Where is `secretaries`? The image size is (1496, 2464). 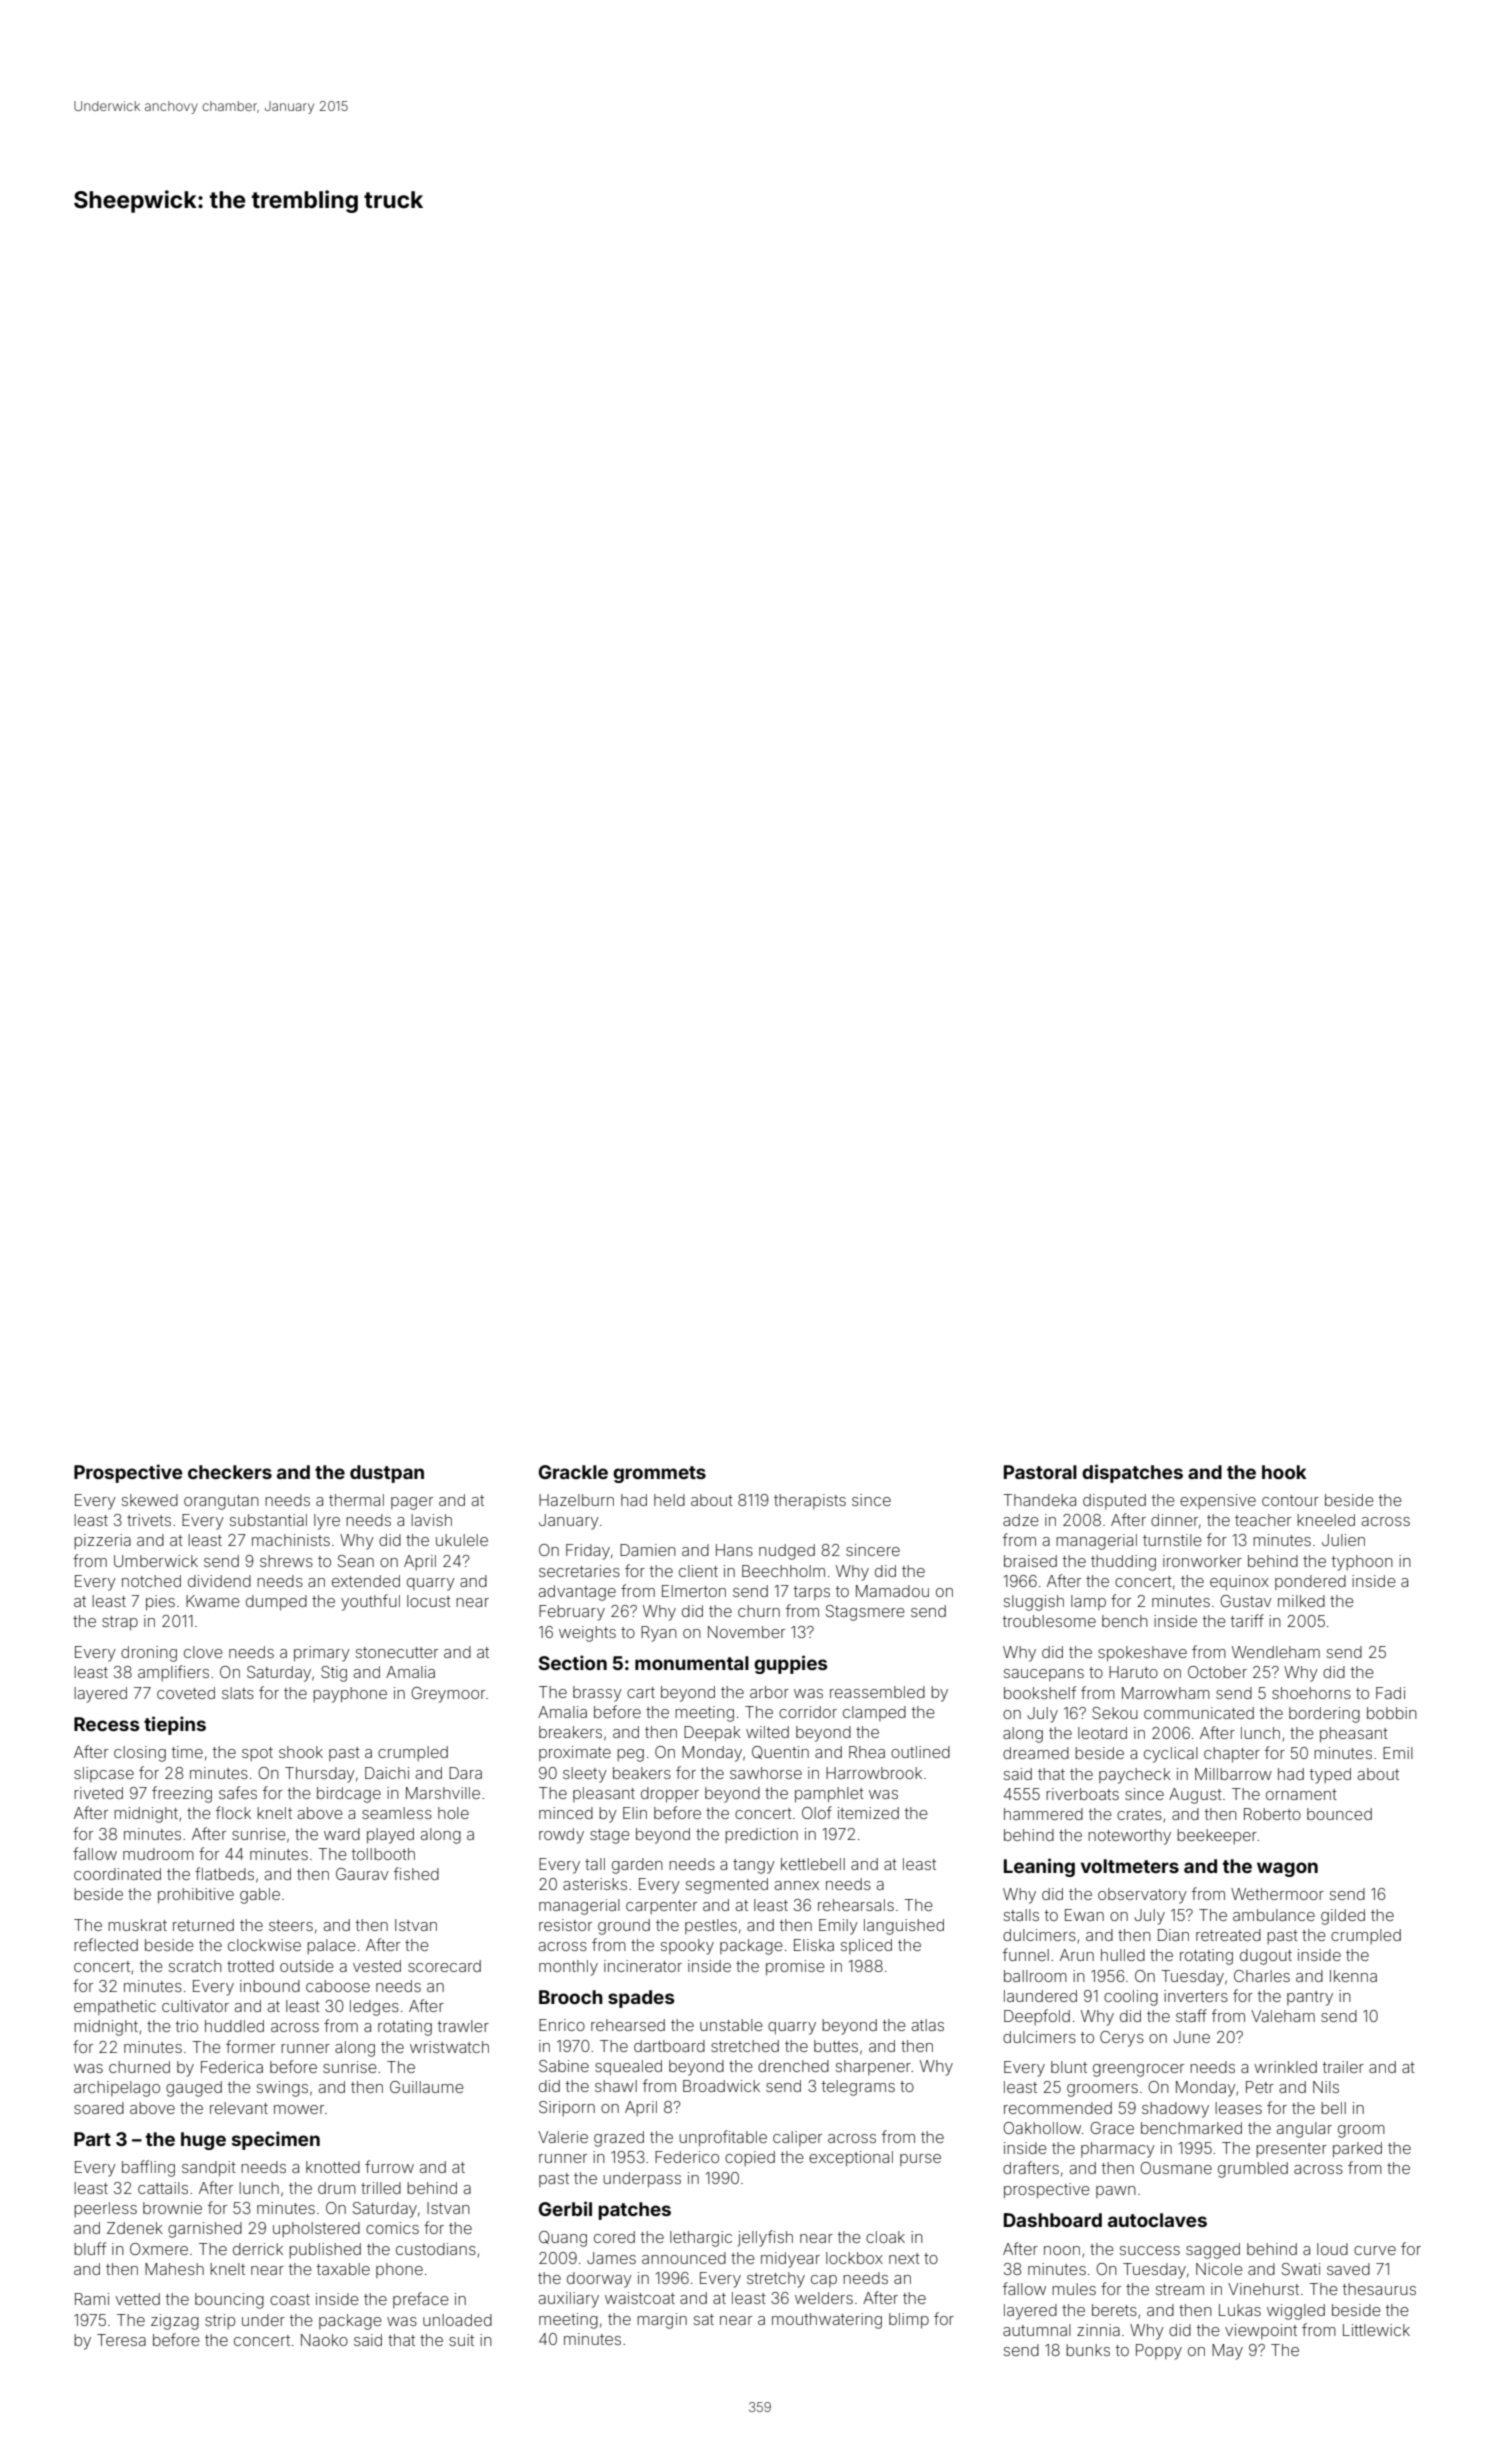
secretaries is located at coordinates (579, 1571).
